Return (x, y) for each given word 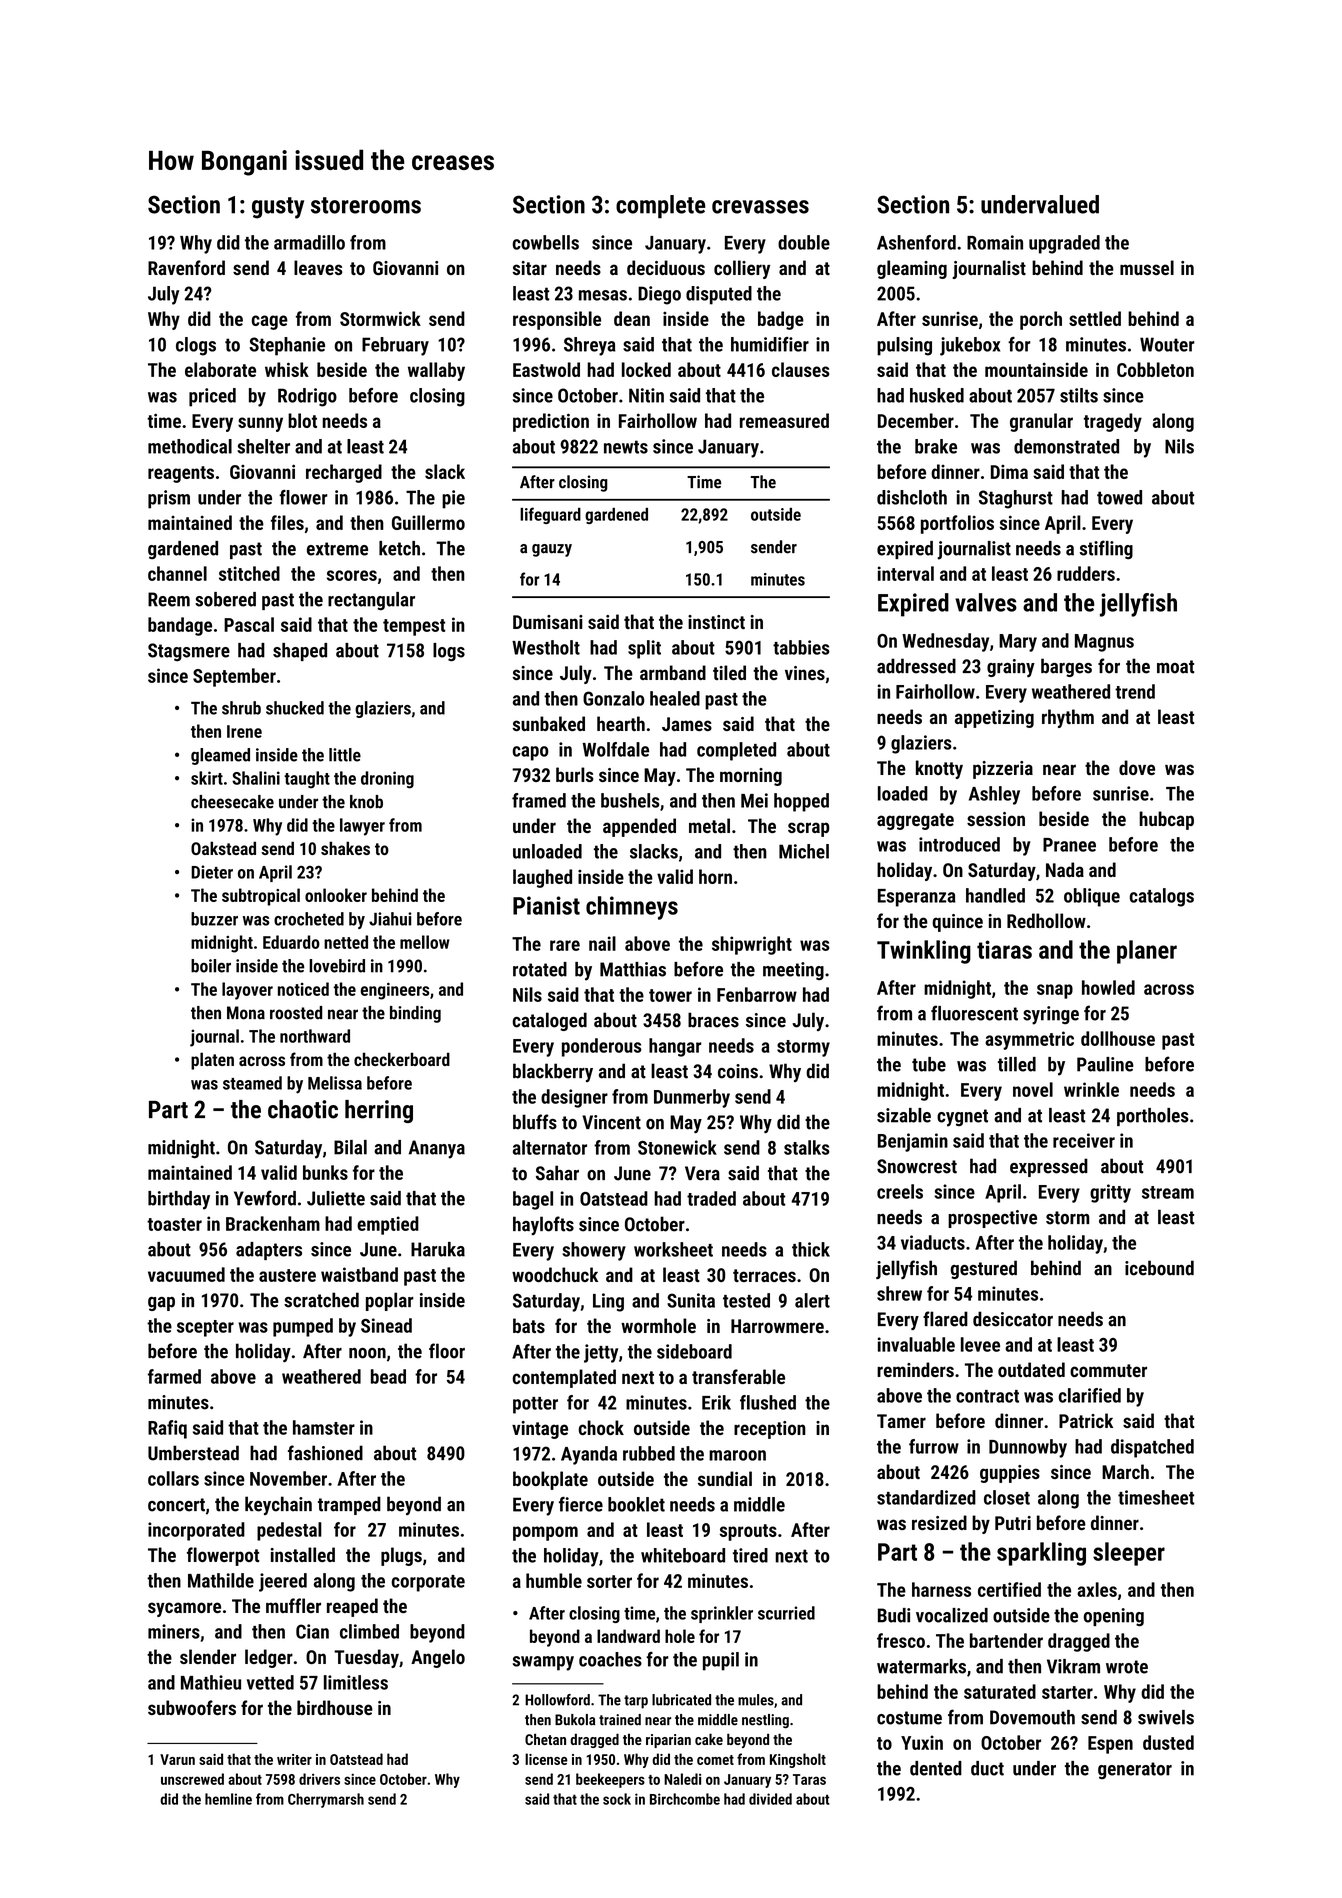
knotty (939, 769)
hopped (801, 802)
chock (601, 1427)
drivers (319, 1779)
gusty (278, 208)
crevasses (760, 207)
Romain (995, 242)
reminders (915, 1369)
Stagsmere (189, 652)
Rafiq (167, 1429)
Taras (809, 1779)
